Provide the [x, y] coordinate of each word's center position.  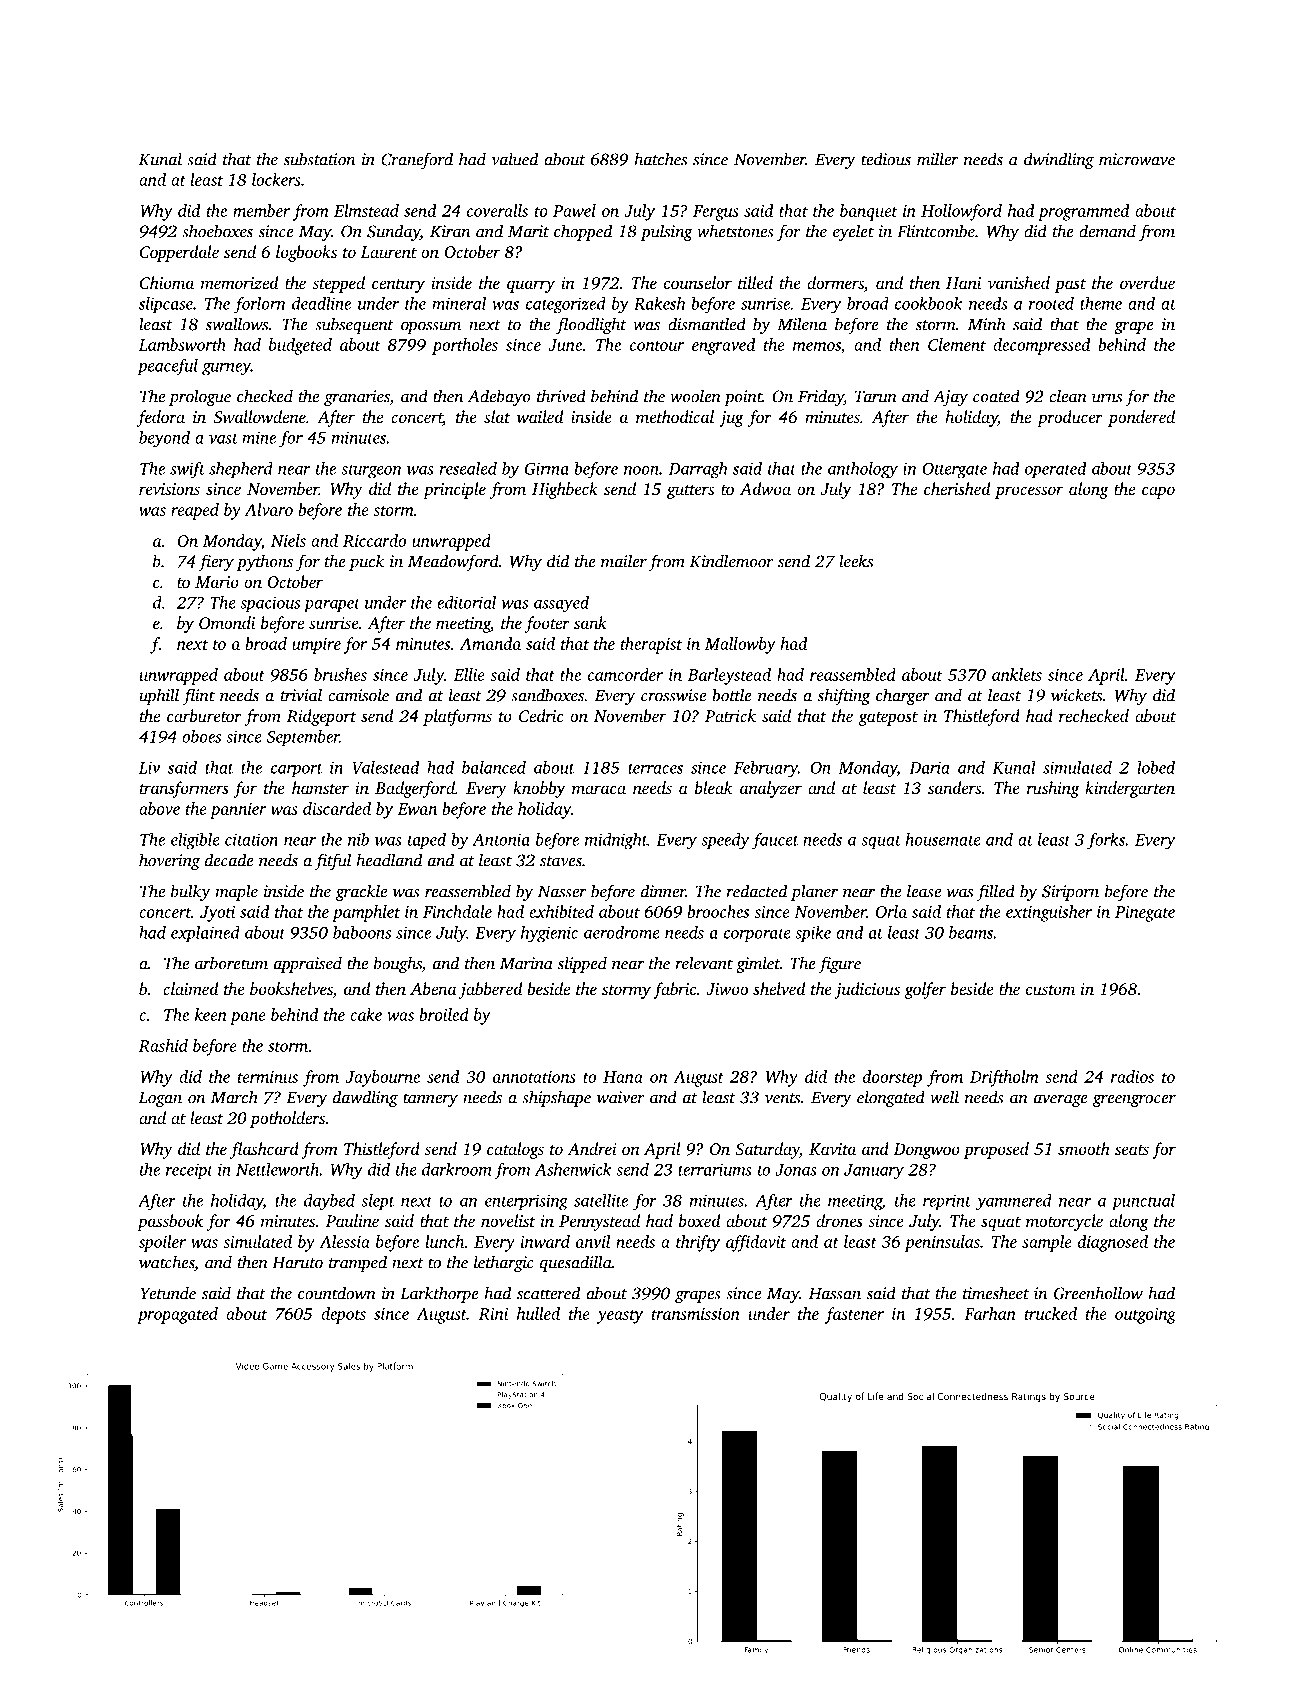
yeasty [619, 1317]
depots [343, 1315]
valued [514, 159]
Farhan [990, 1313]
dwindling [1059, 160]
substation [319, 159]
